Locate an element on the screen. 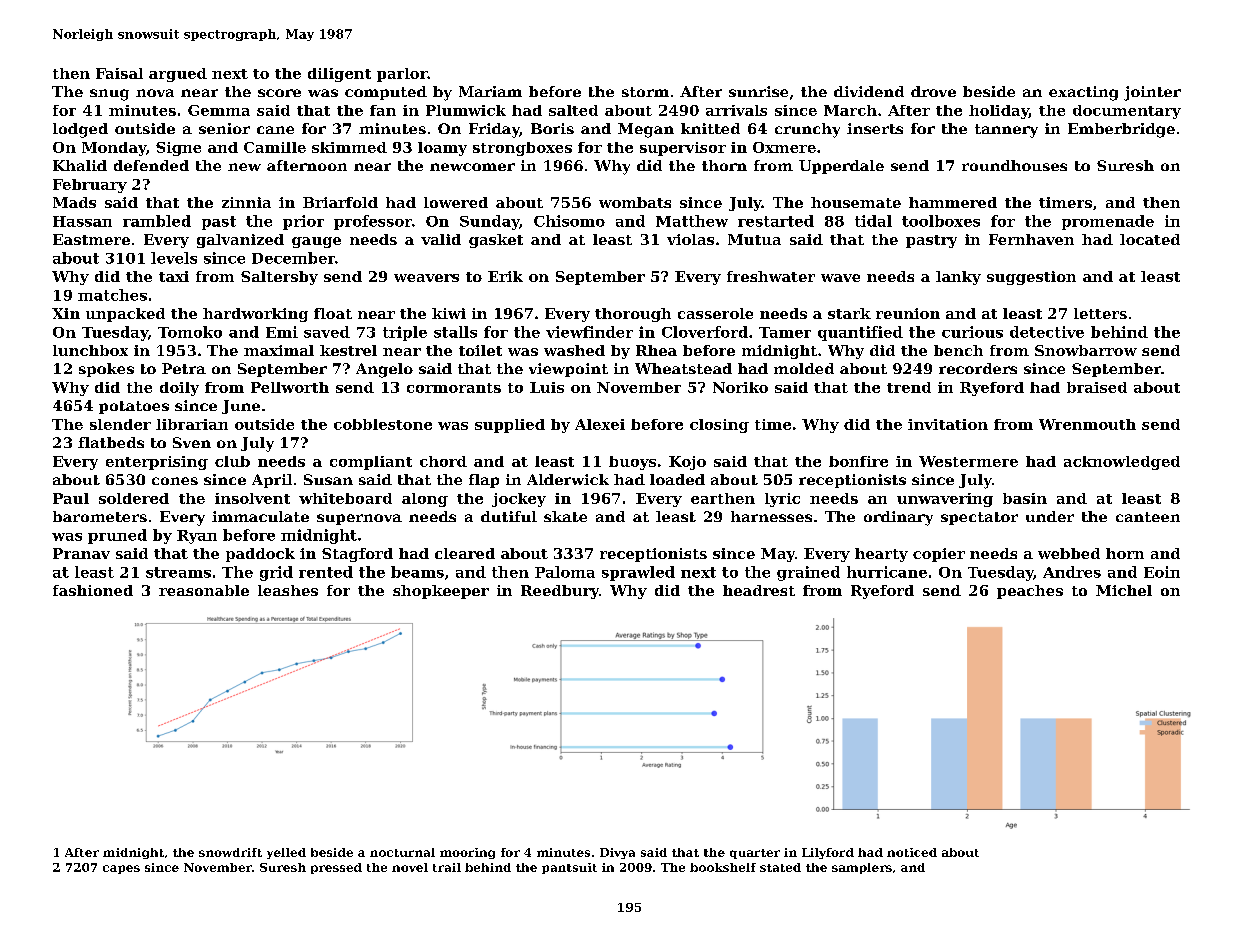 The width and height of the screenshot is (1233, 952). compliant is located at coordinates (371, 463).
